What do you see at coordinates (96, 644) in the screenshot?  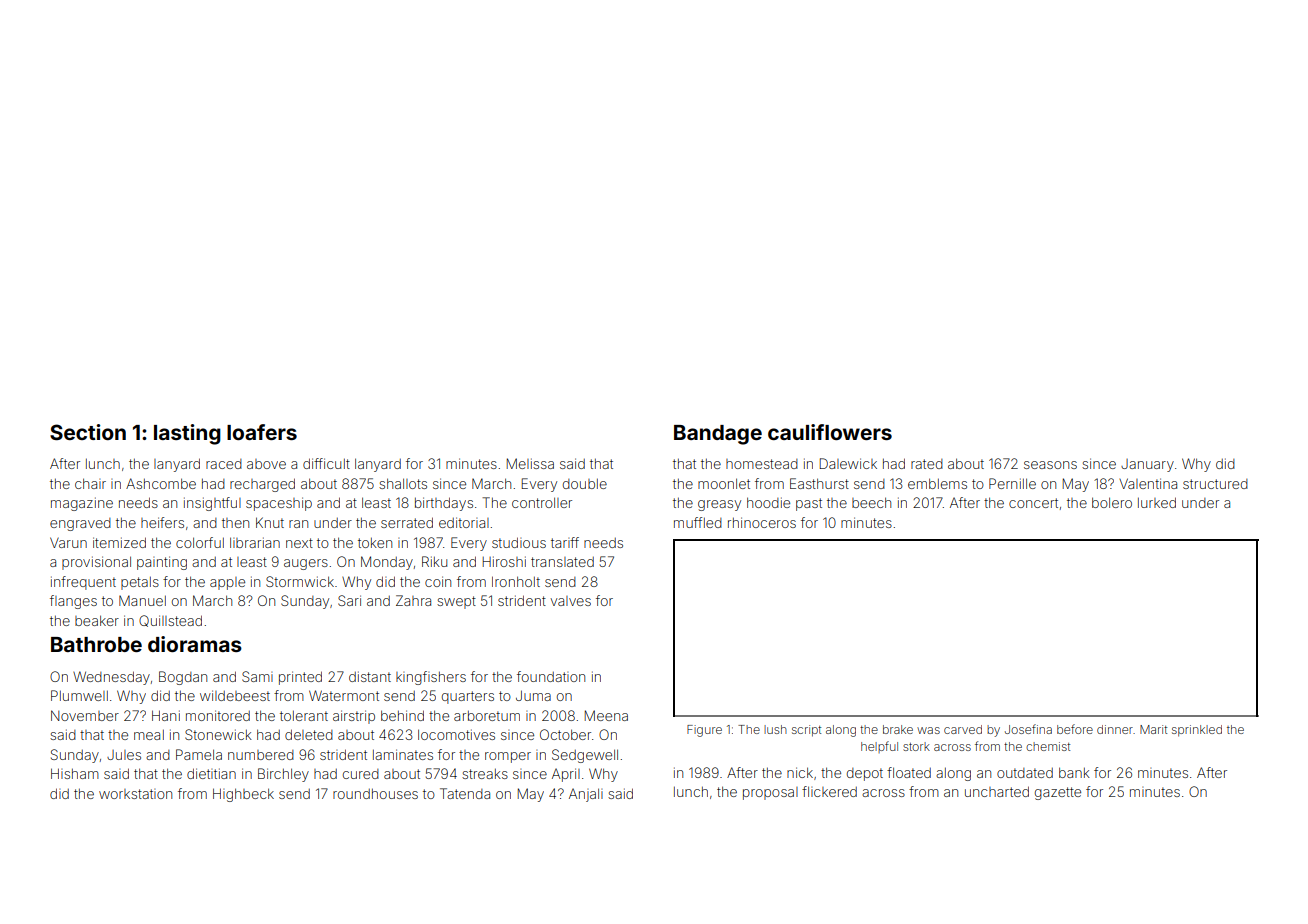 I see `Bathrobe` at bounding box center [96, 644].
